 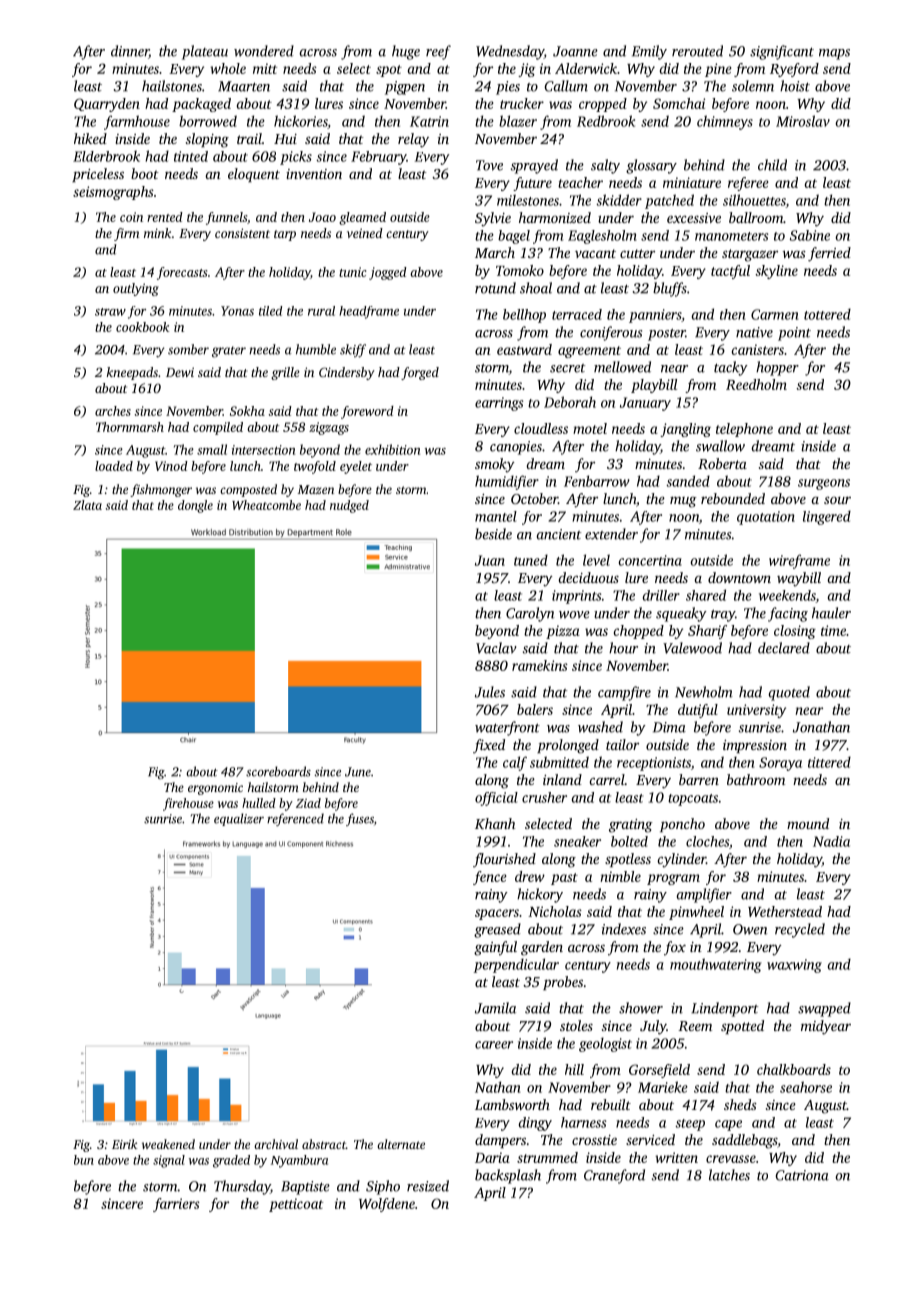 I want to click on Jamila, so click(x=495, y=1008).
